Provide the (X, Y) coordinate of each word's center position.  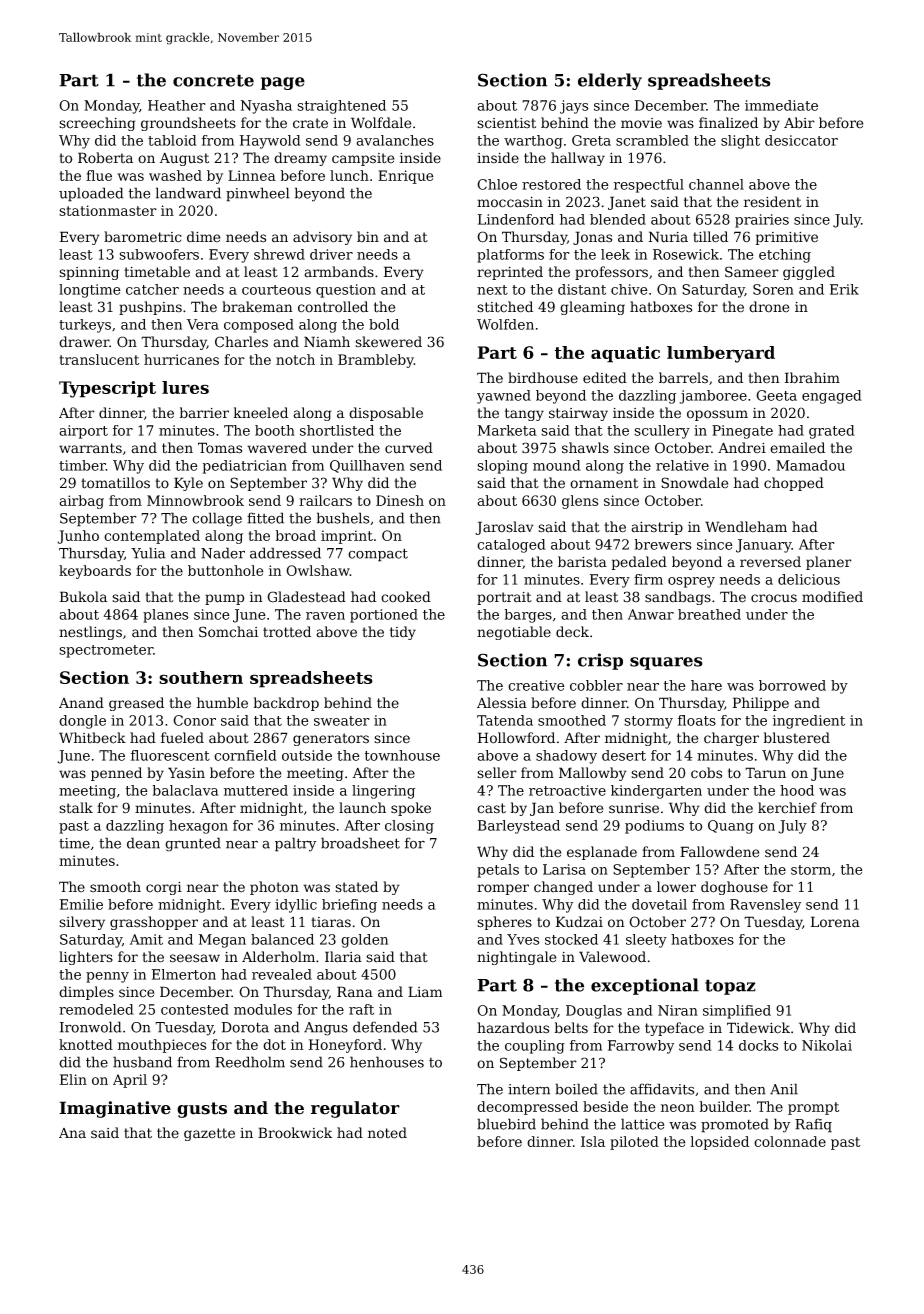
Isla (593, 1141)
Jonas (592, 238)
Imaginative (115, 1109)
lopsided (720, 1143)
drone (769, 307)
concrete (213, 80)
